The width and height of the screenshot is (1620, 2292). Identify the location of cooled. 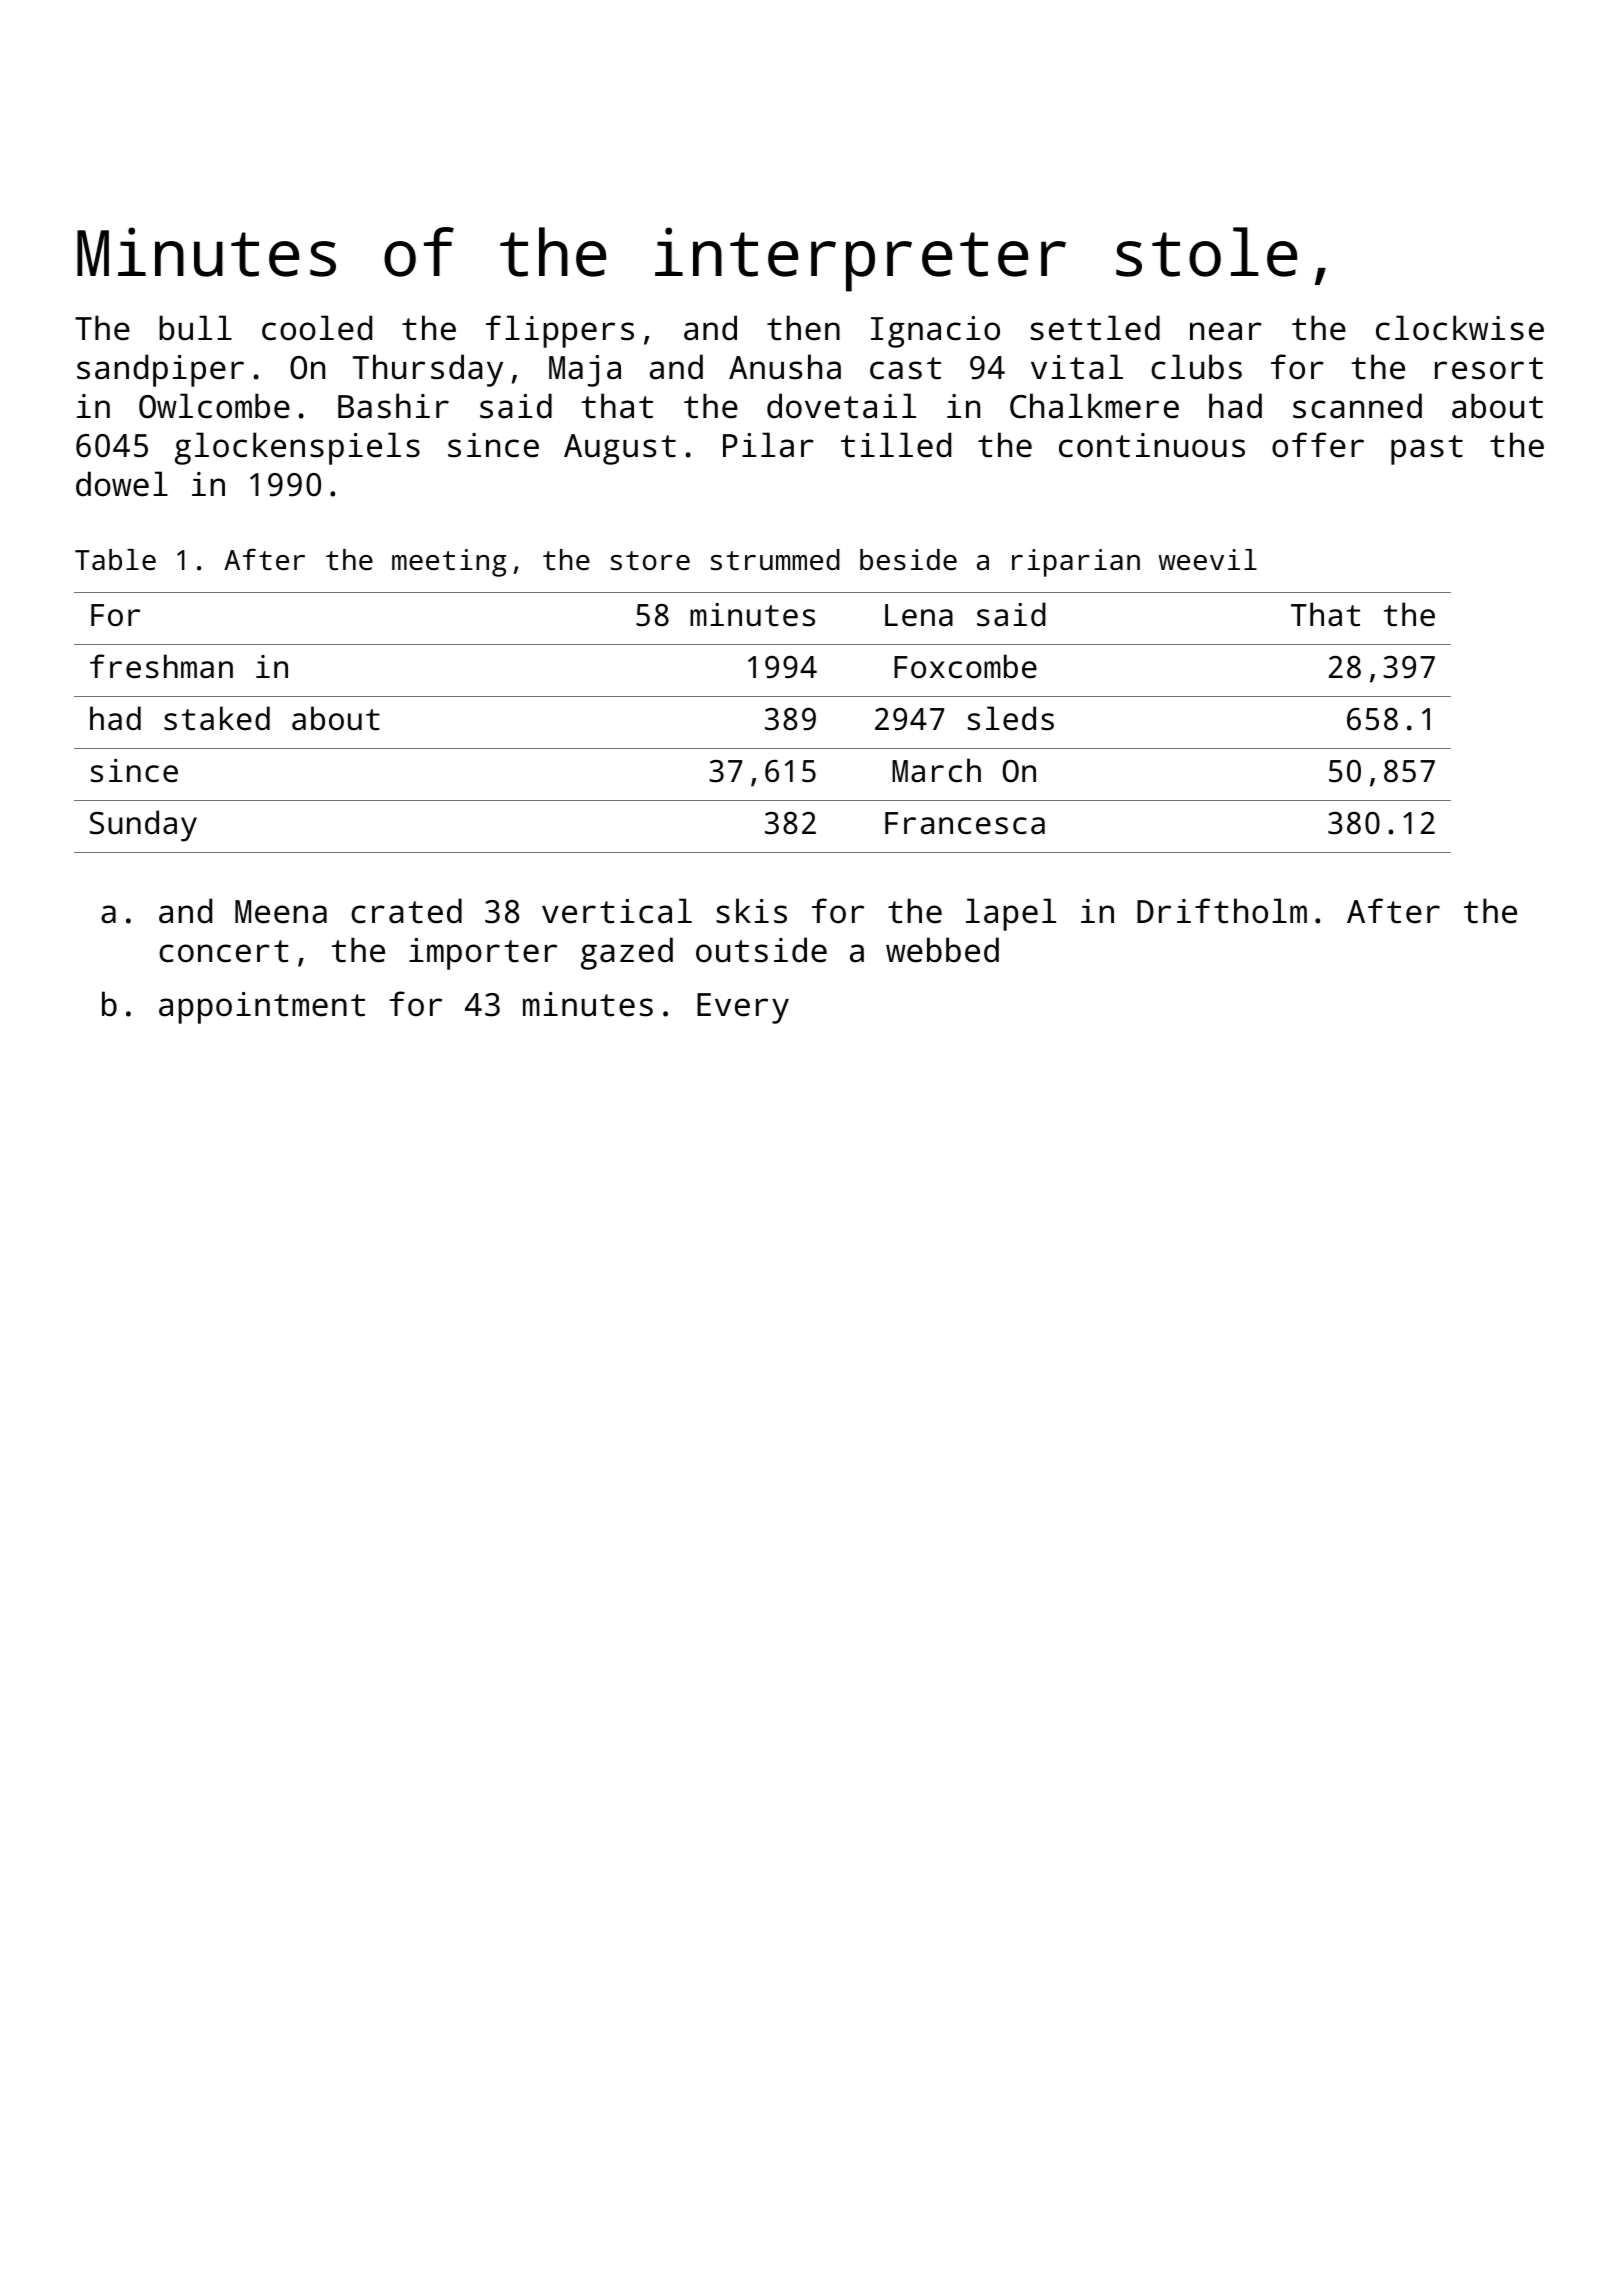
(317, 328).
